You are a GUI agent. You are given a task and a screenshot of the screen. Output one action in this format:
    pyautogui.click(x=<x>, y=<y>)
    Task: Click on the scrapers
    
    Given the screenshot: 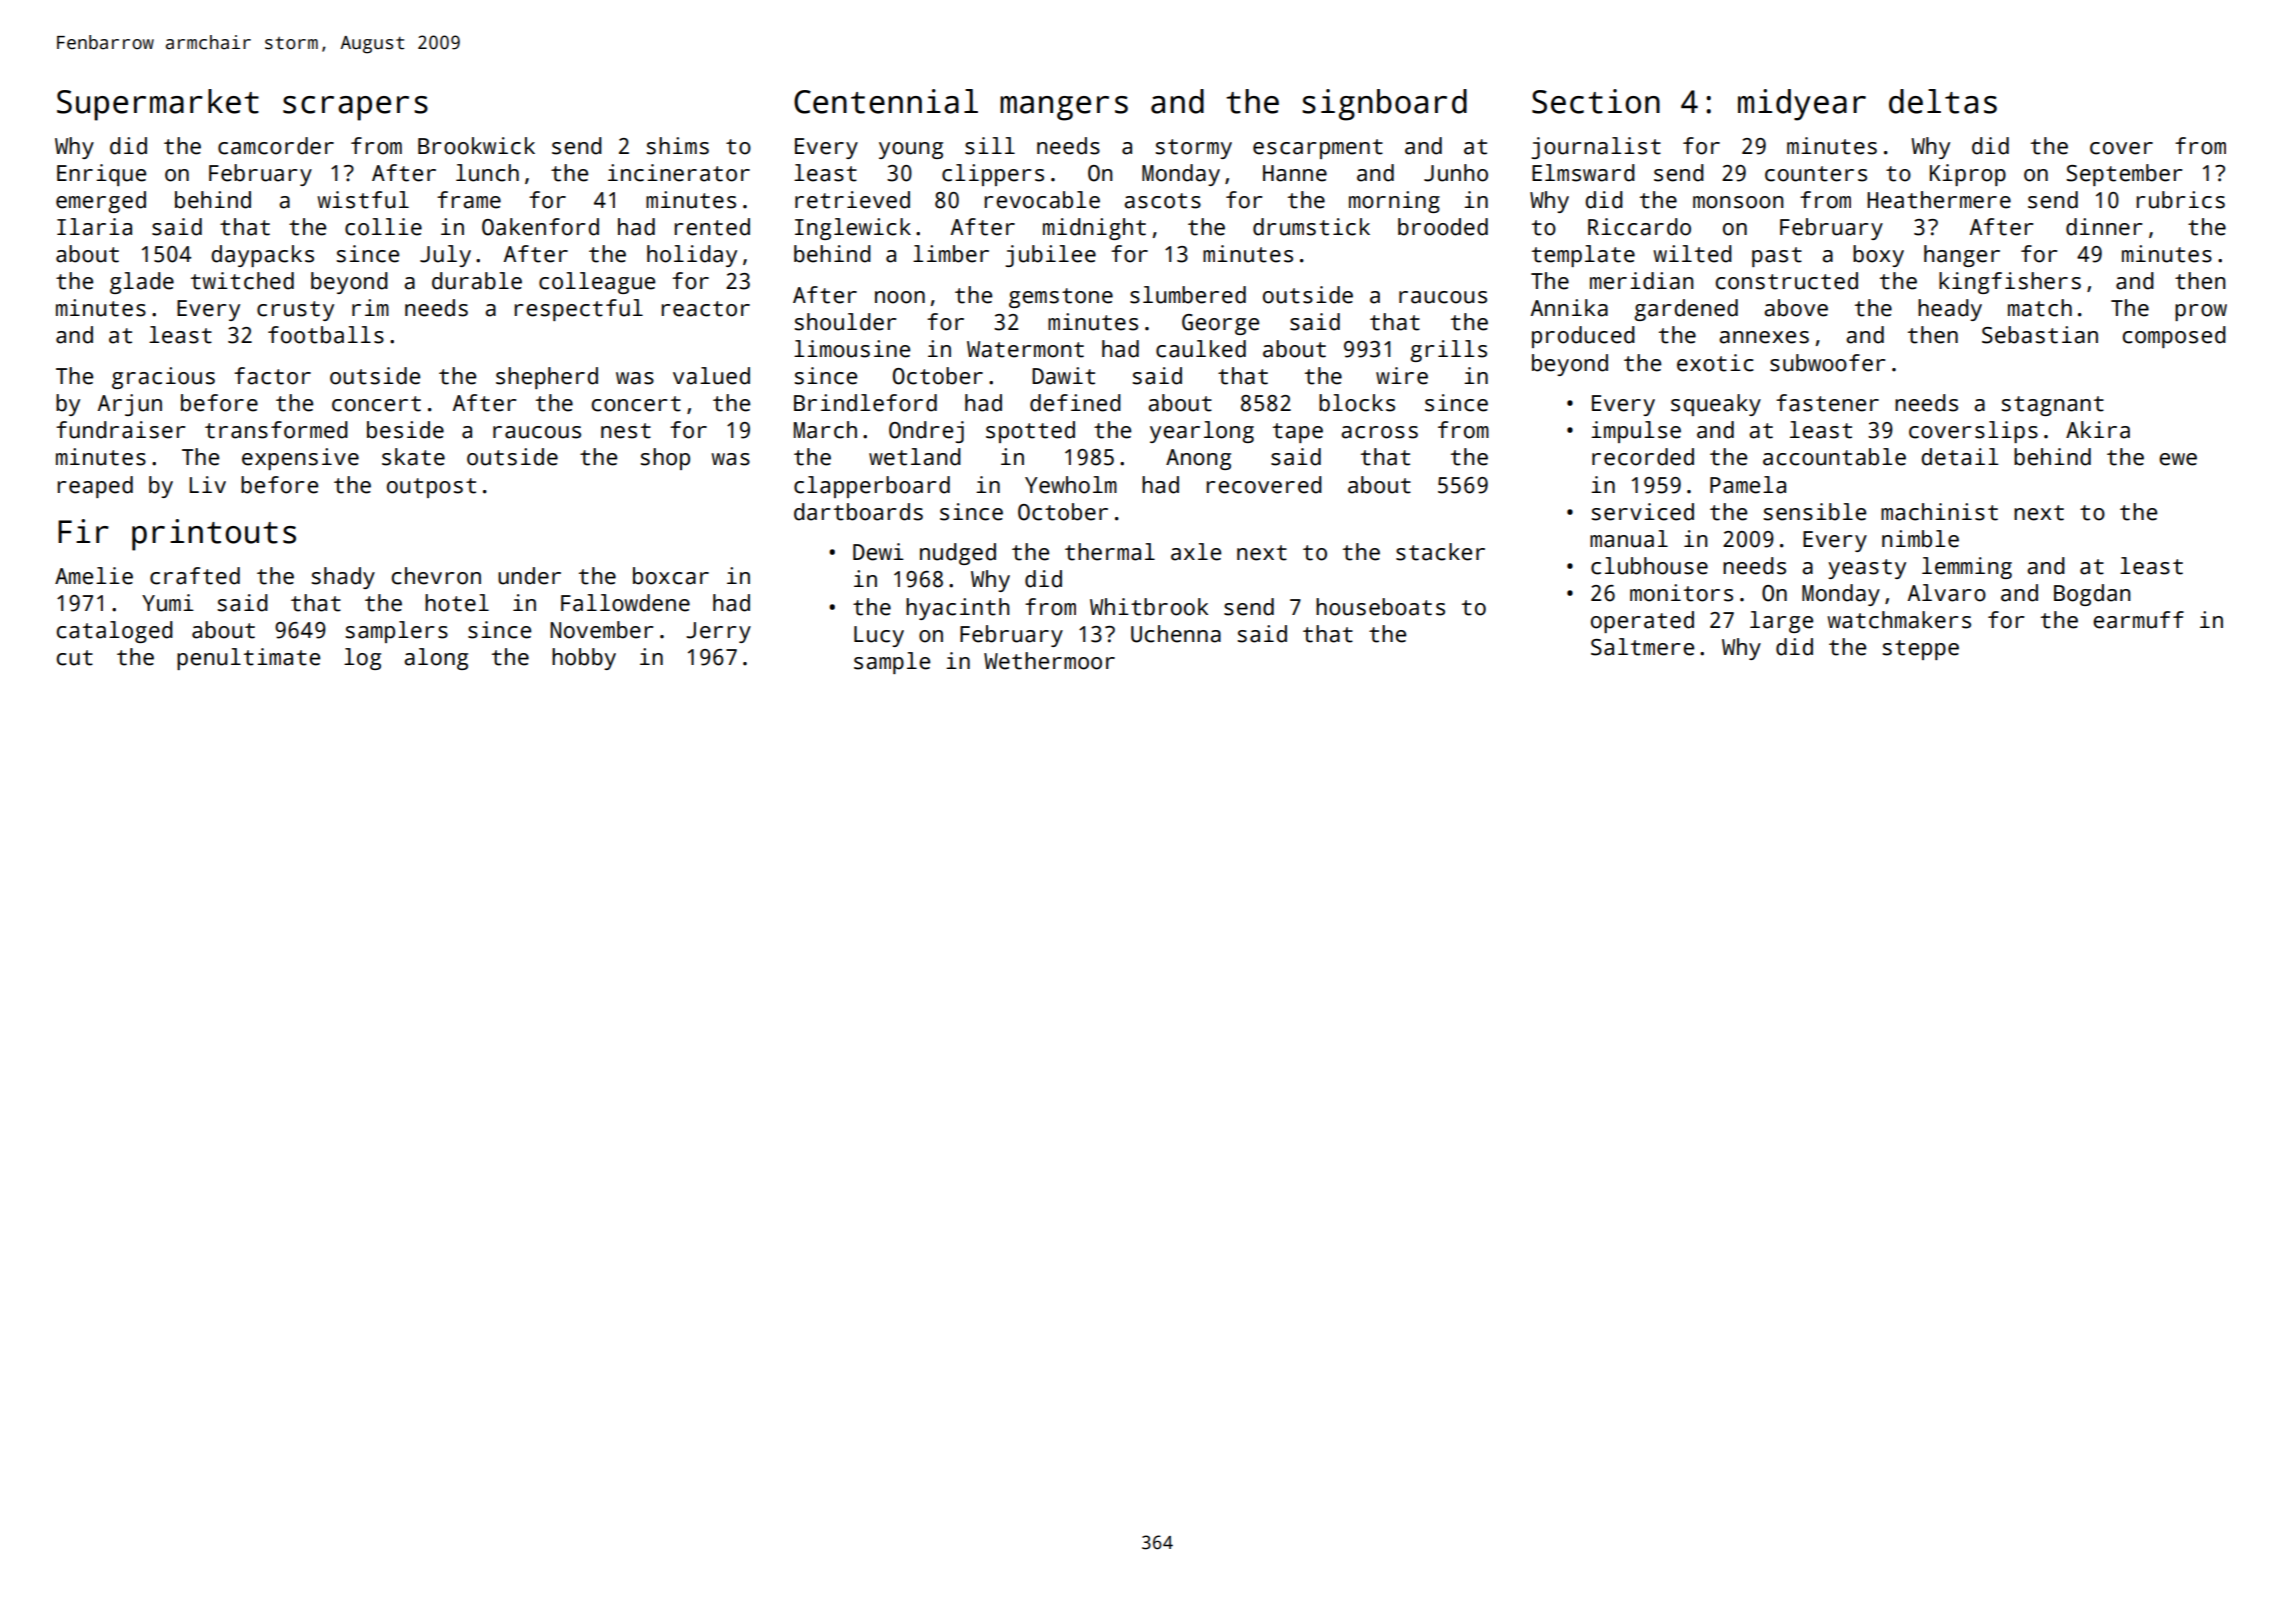 What is the action you would take?
    pyautogui.click(x=355, y=108)
